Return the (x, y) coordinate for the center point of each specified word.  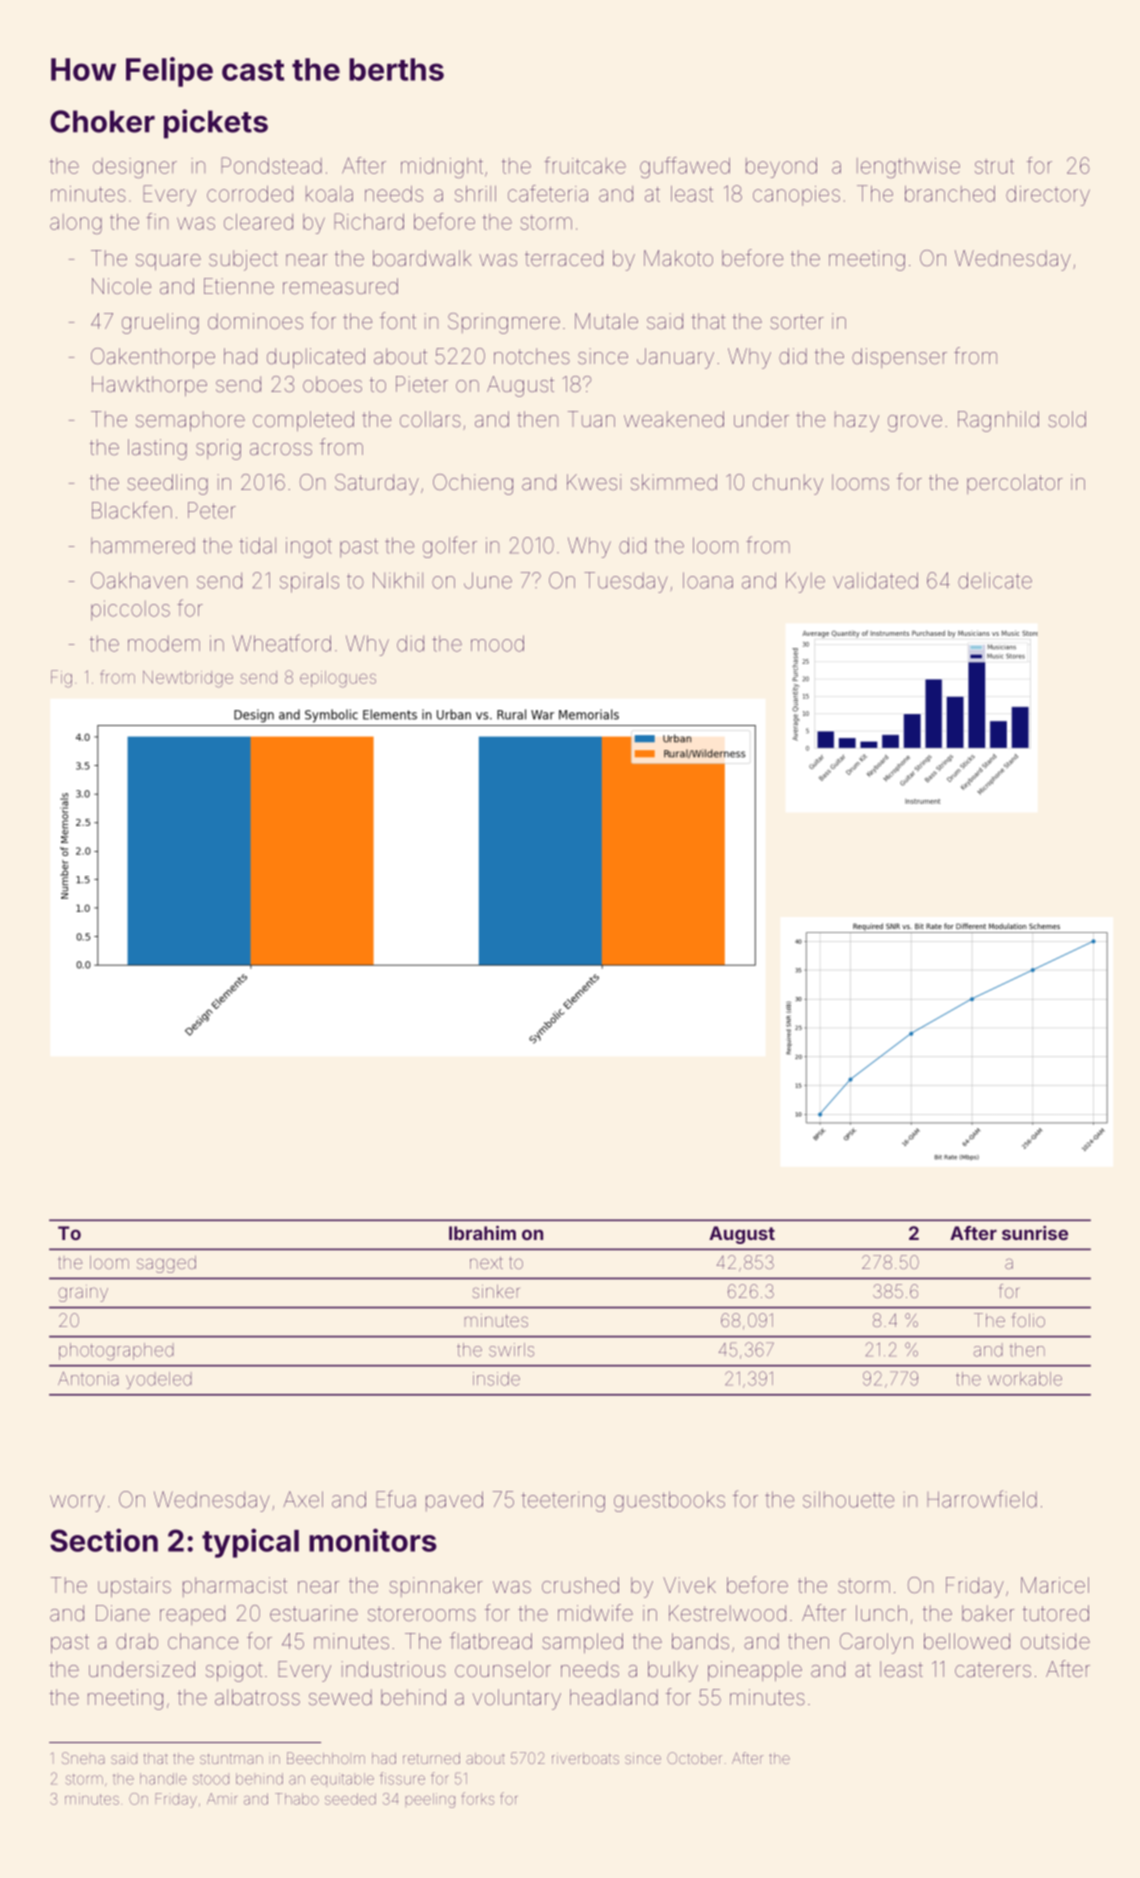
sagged (166, 1264)
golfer (450, 547)
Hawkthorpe (149, 386)
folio (1028, 1320)
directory (1048, 196)
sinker (496, 1291)
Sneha (83, 1758)
